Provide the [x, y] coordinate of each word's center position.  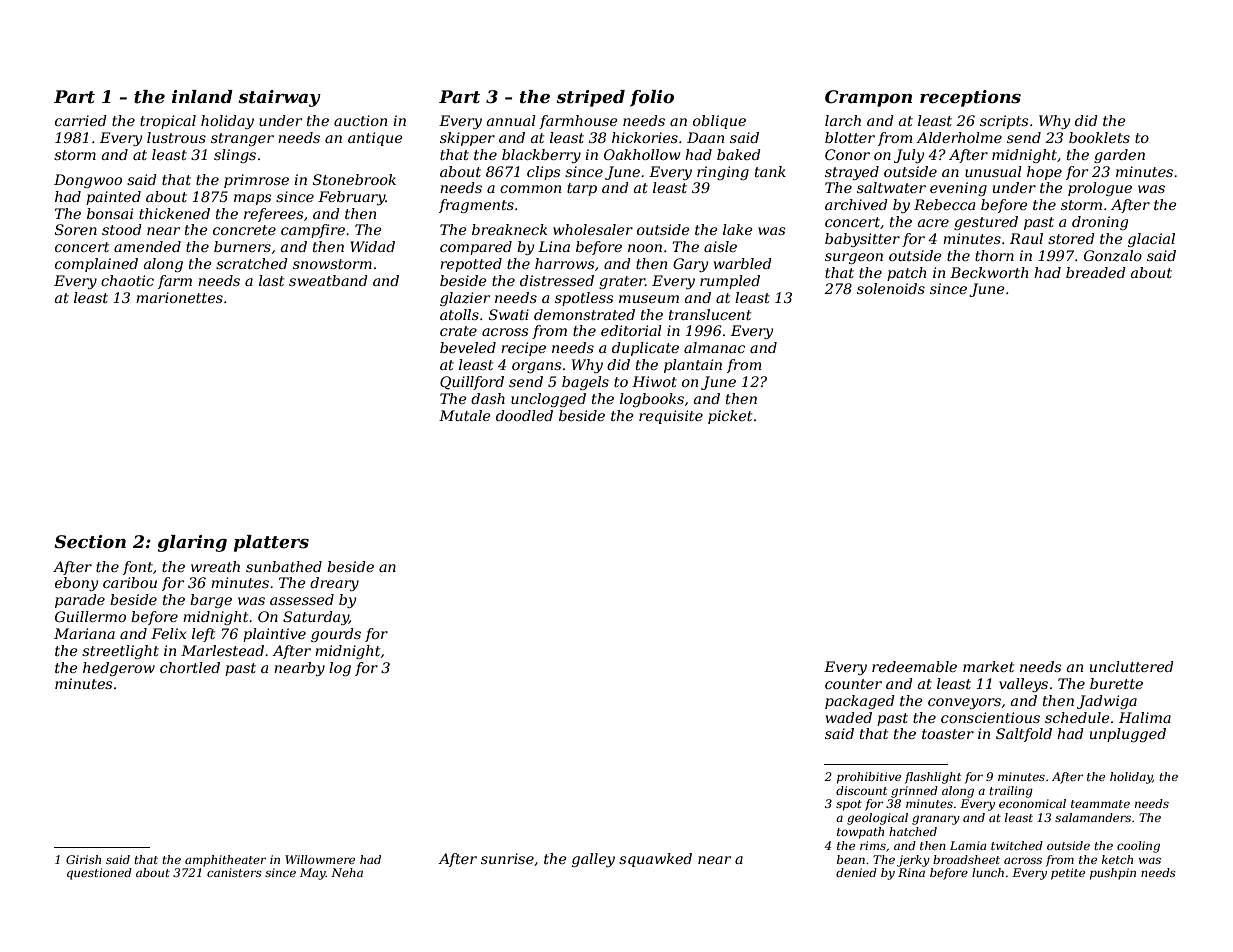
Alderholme [959, 137]
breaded [1096, 272]
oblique [719, 122]
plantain [693, 366]
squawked [655, 860]
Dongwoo [88, 181]
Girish [83, 859]
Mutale [465, 415]
